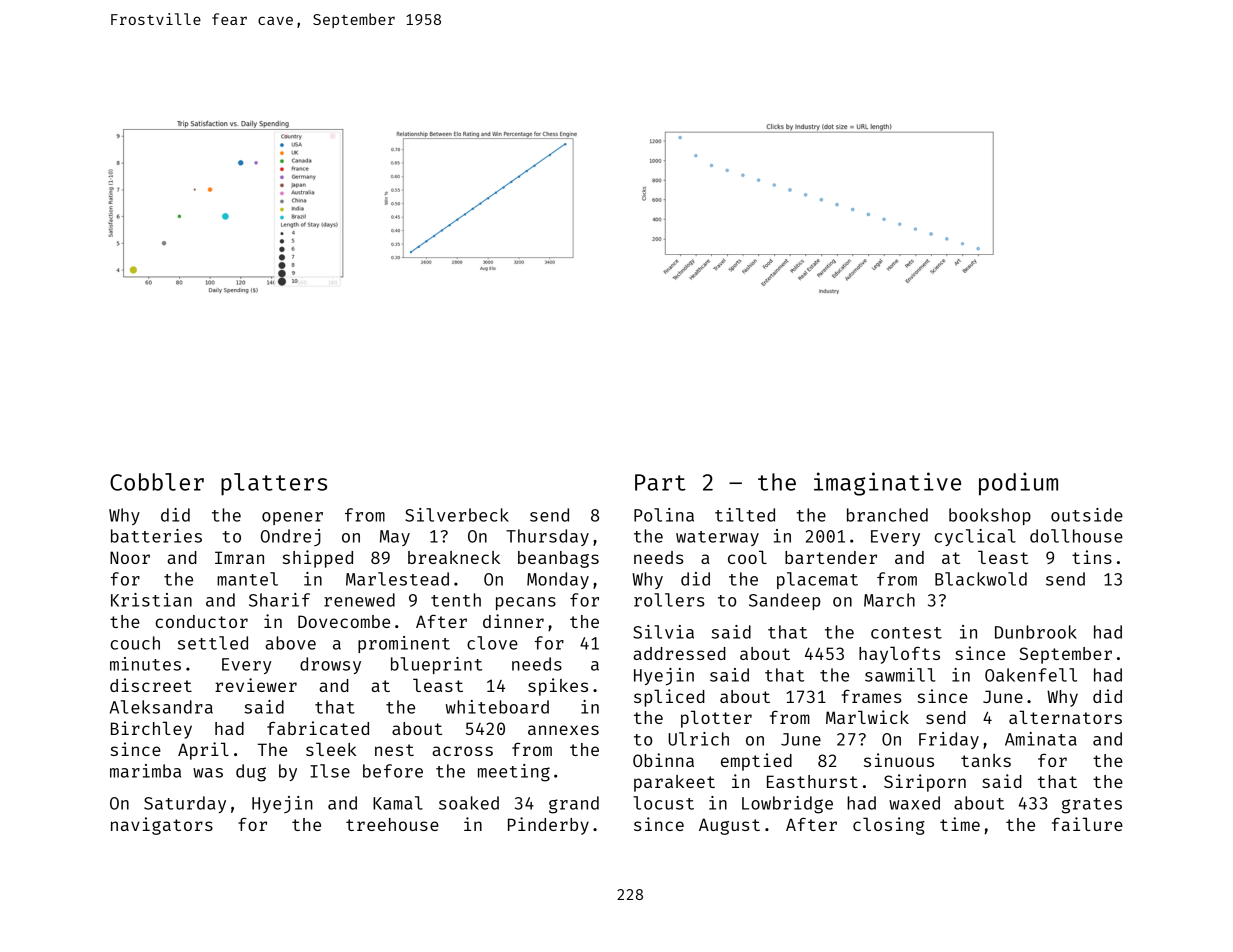 The height and width of the screenshot is (952, 1233). What do you see at coordinates (290, 643) in the screenshot?
I see `above` at bounding box center [290, 643].
